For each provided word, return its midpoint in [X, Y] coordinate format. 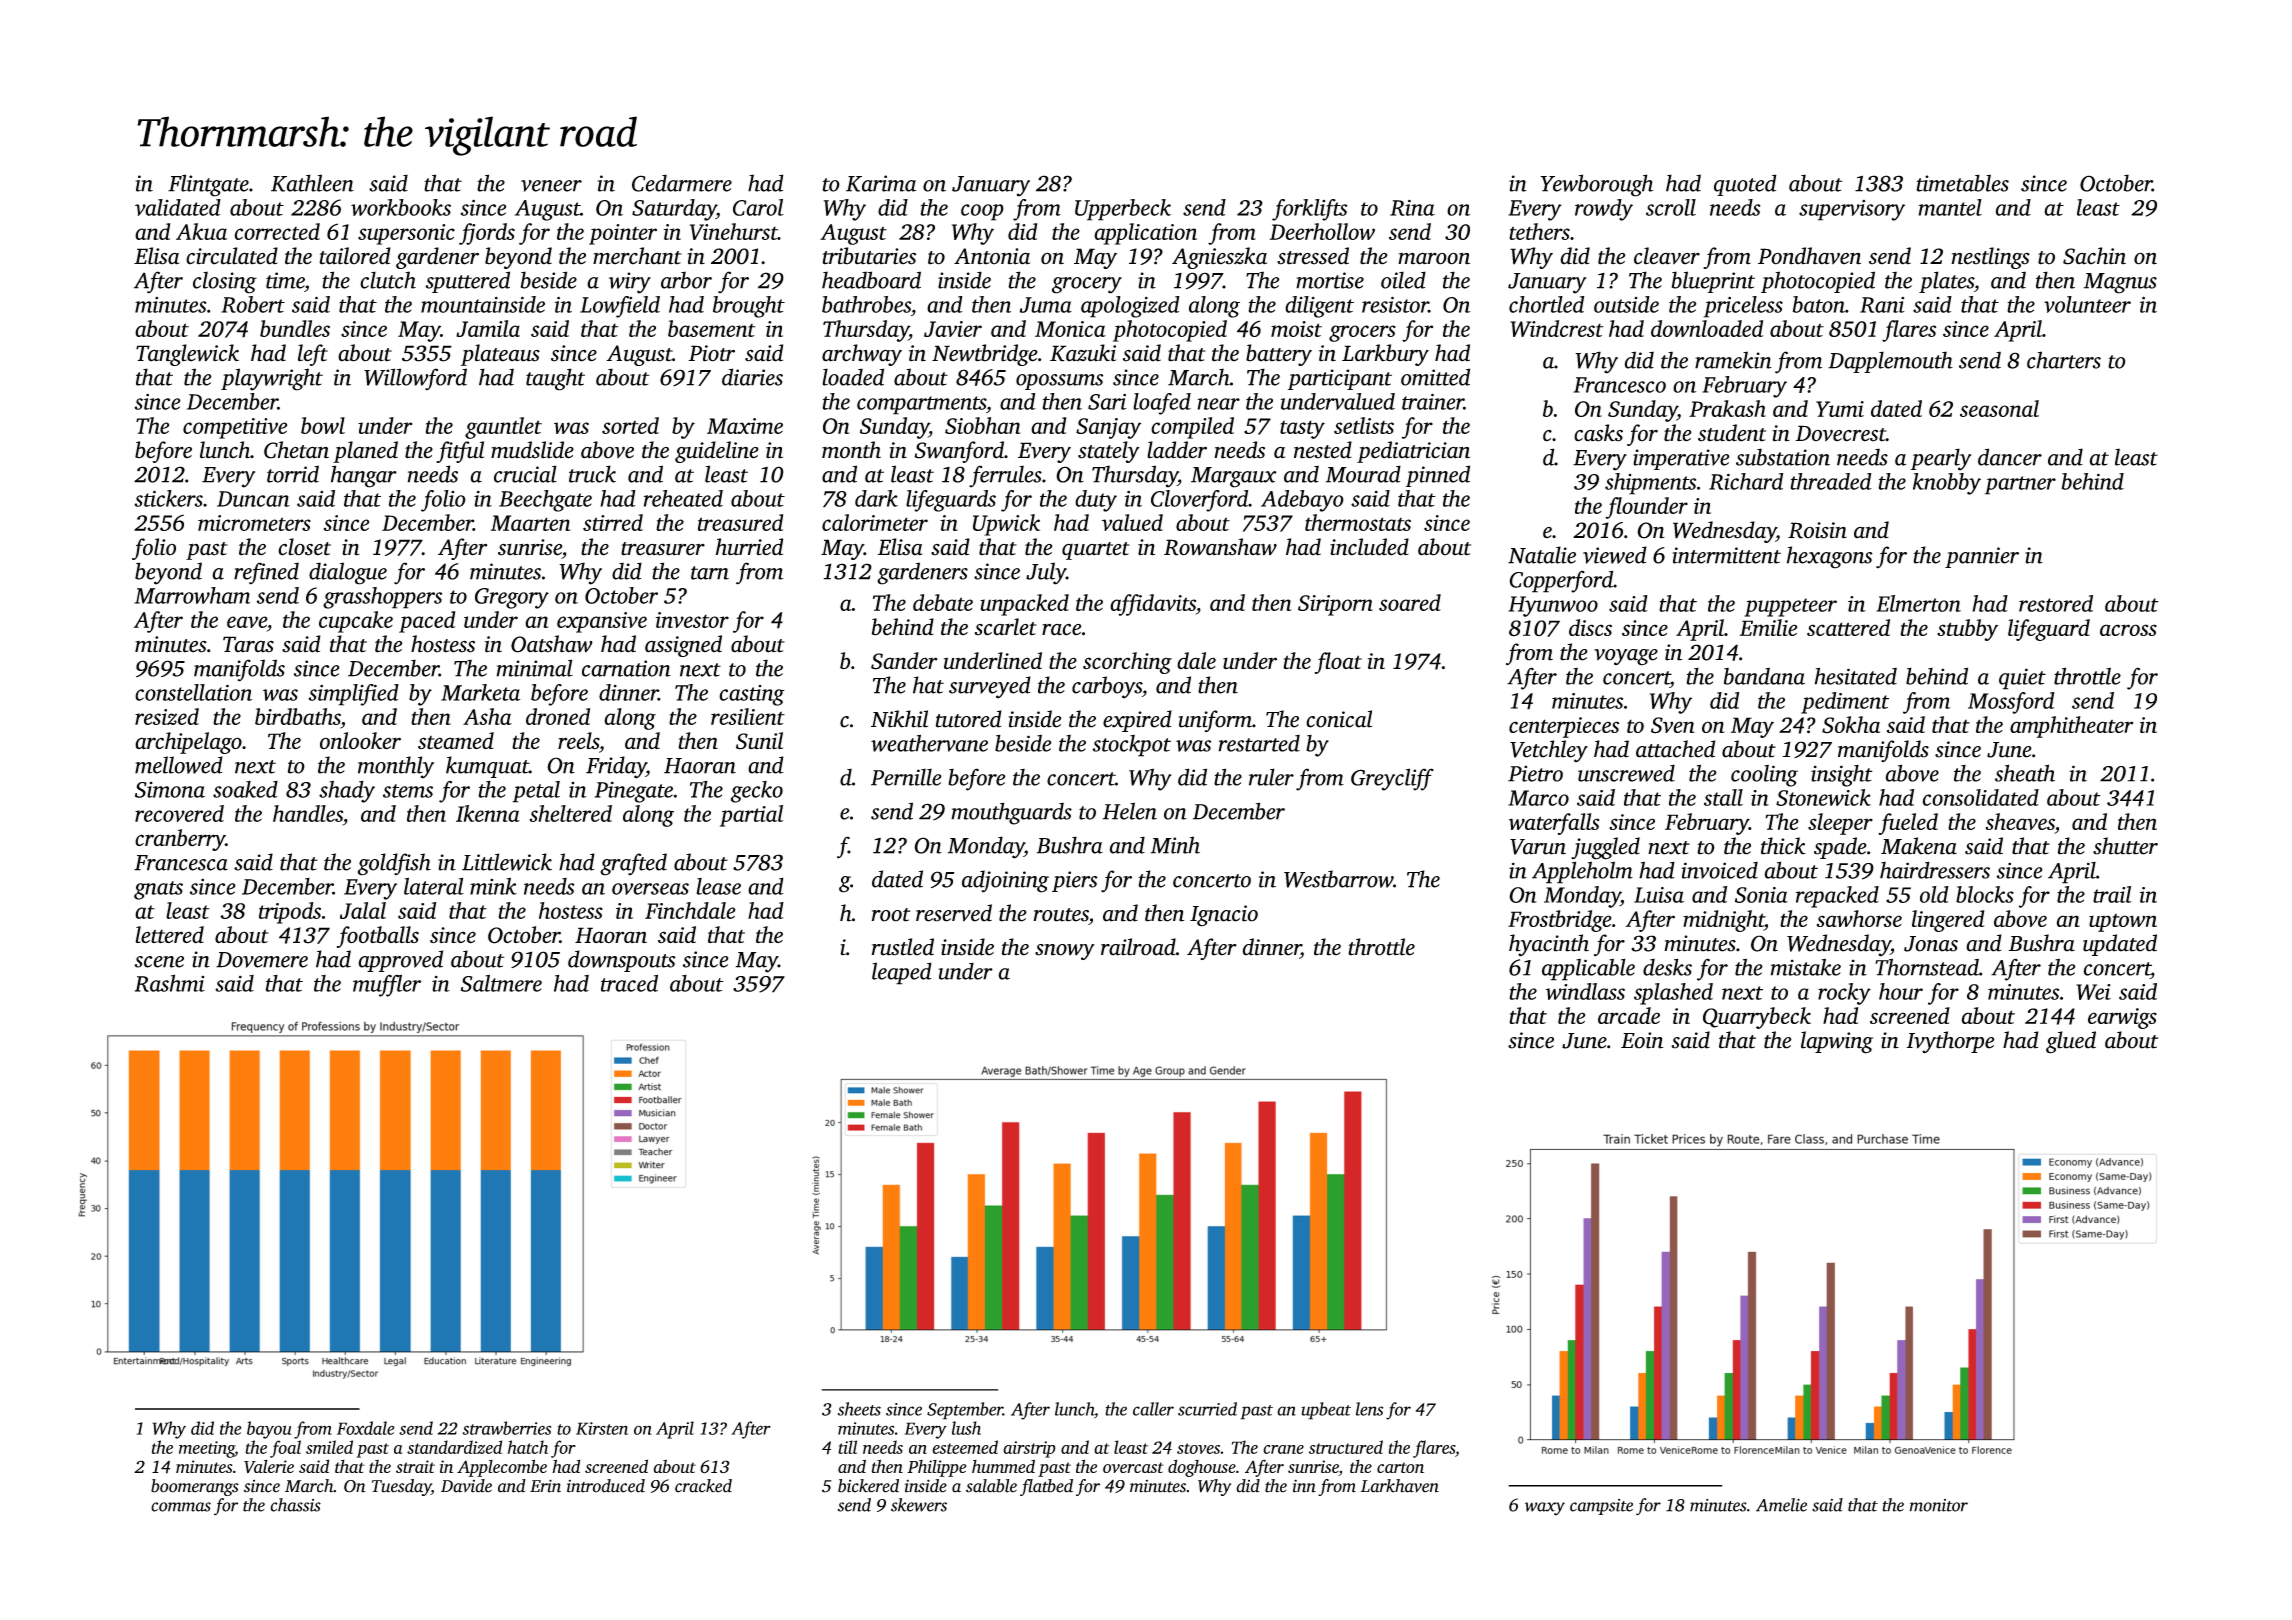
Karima [881, 183]
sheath [2025, 773]
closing [225, 282]
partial [751, 816]
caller [1153, 1409]
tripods [290, 913]
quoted [1745, 185]
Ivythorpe [1950, 1042]
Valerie [269, 1466]
